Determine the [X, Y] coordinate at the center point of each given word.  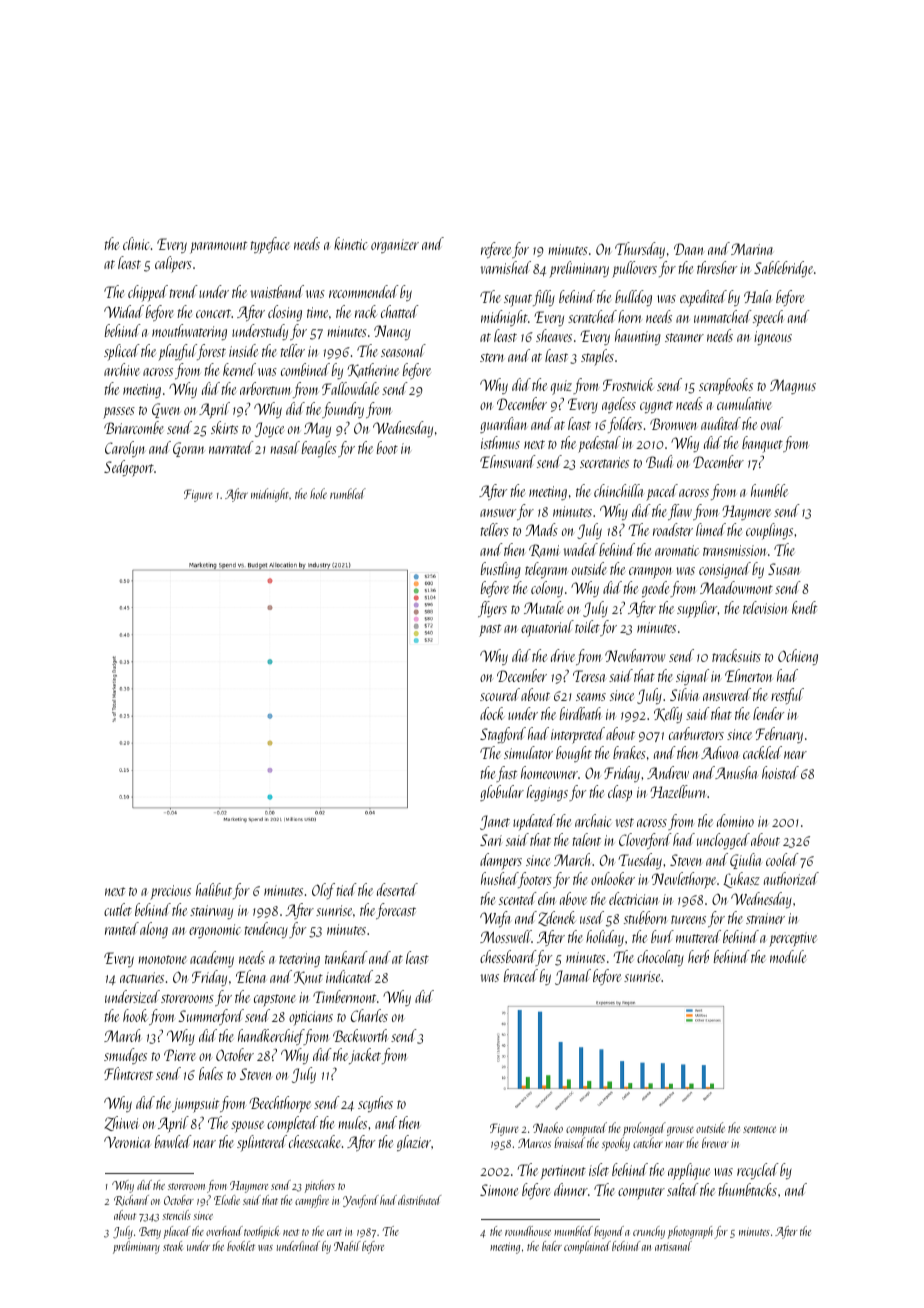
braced [521, 975]
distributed [419, 1200]
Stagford [503, 735]
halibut [214, 889]
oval [772, 423]
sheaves [554, 335]
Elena [251, 976]
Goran [189, 449]
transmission [735, 550]
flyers [492, 609]
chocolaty [660, 958]
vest [624, 822]
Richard [131, 1200]
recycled [758, 1171]
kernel [239, 369]
